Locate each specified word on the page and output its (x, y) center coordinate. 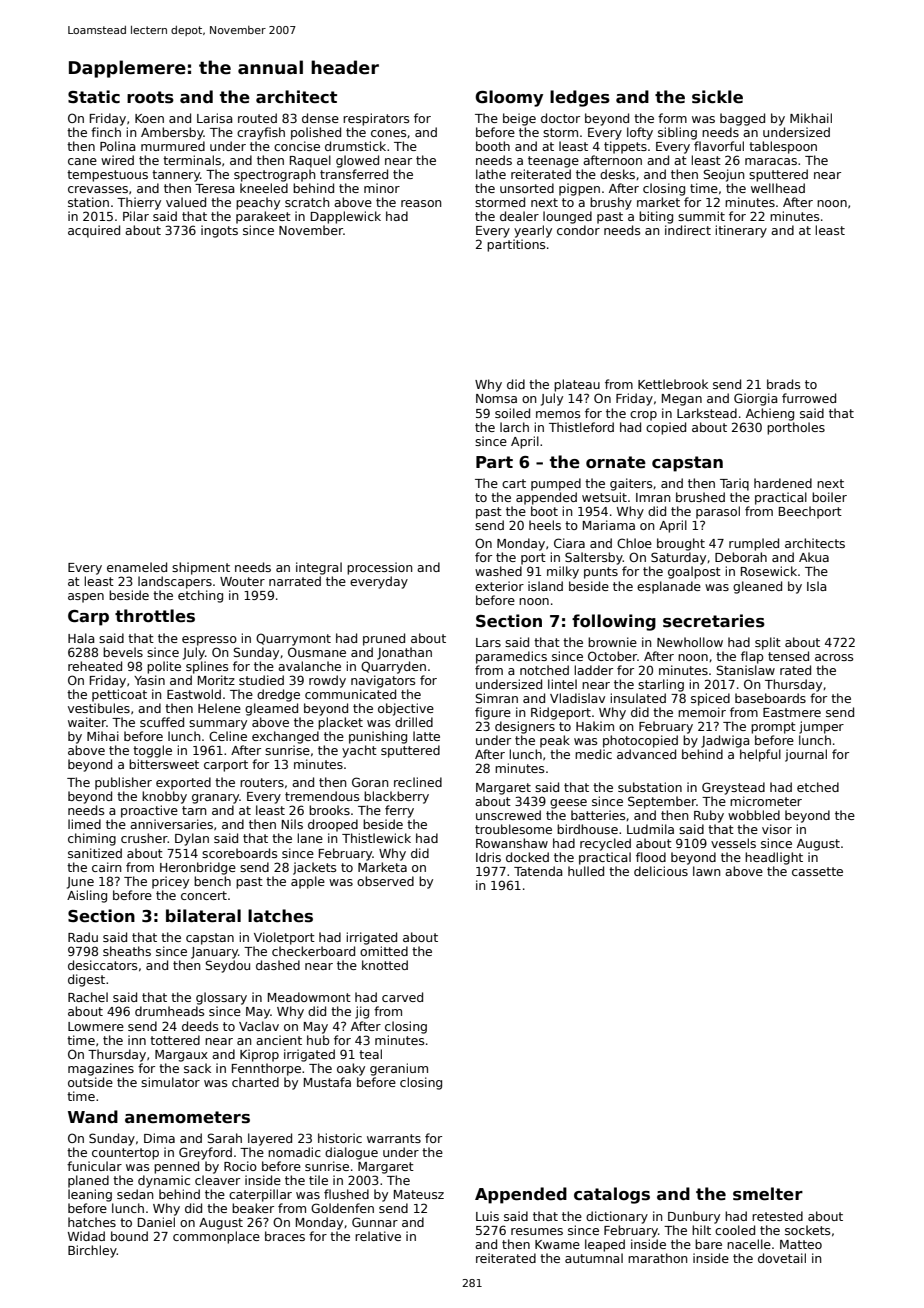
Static (94, 97)
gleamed (271, 709)
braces (285, 1236)
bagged (742, 119)
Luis (487, 1216)
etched (818, 787)
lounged (567, 217)
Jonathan (404, 653)
